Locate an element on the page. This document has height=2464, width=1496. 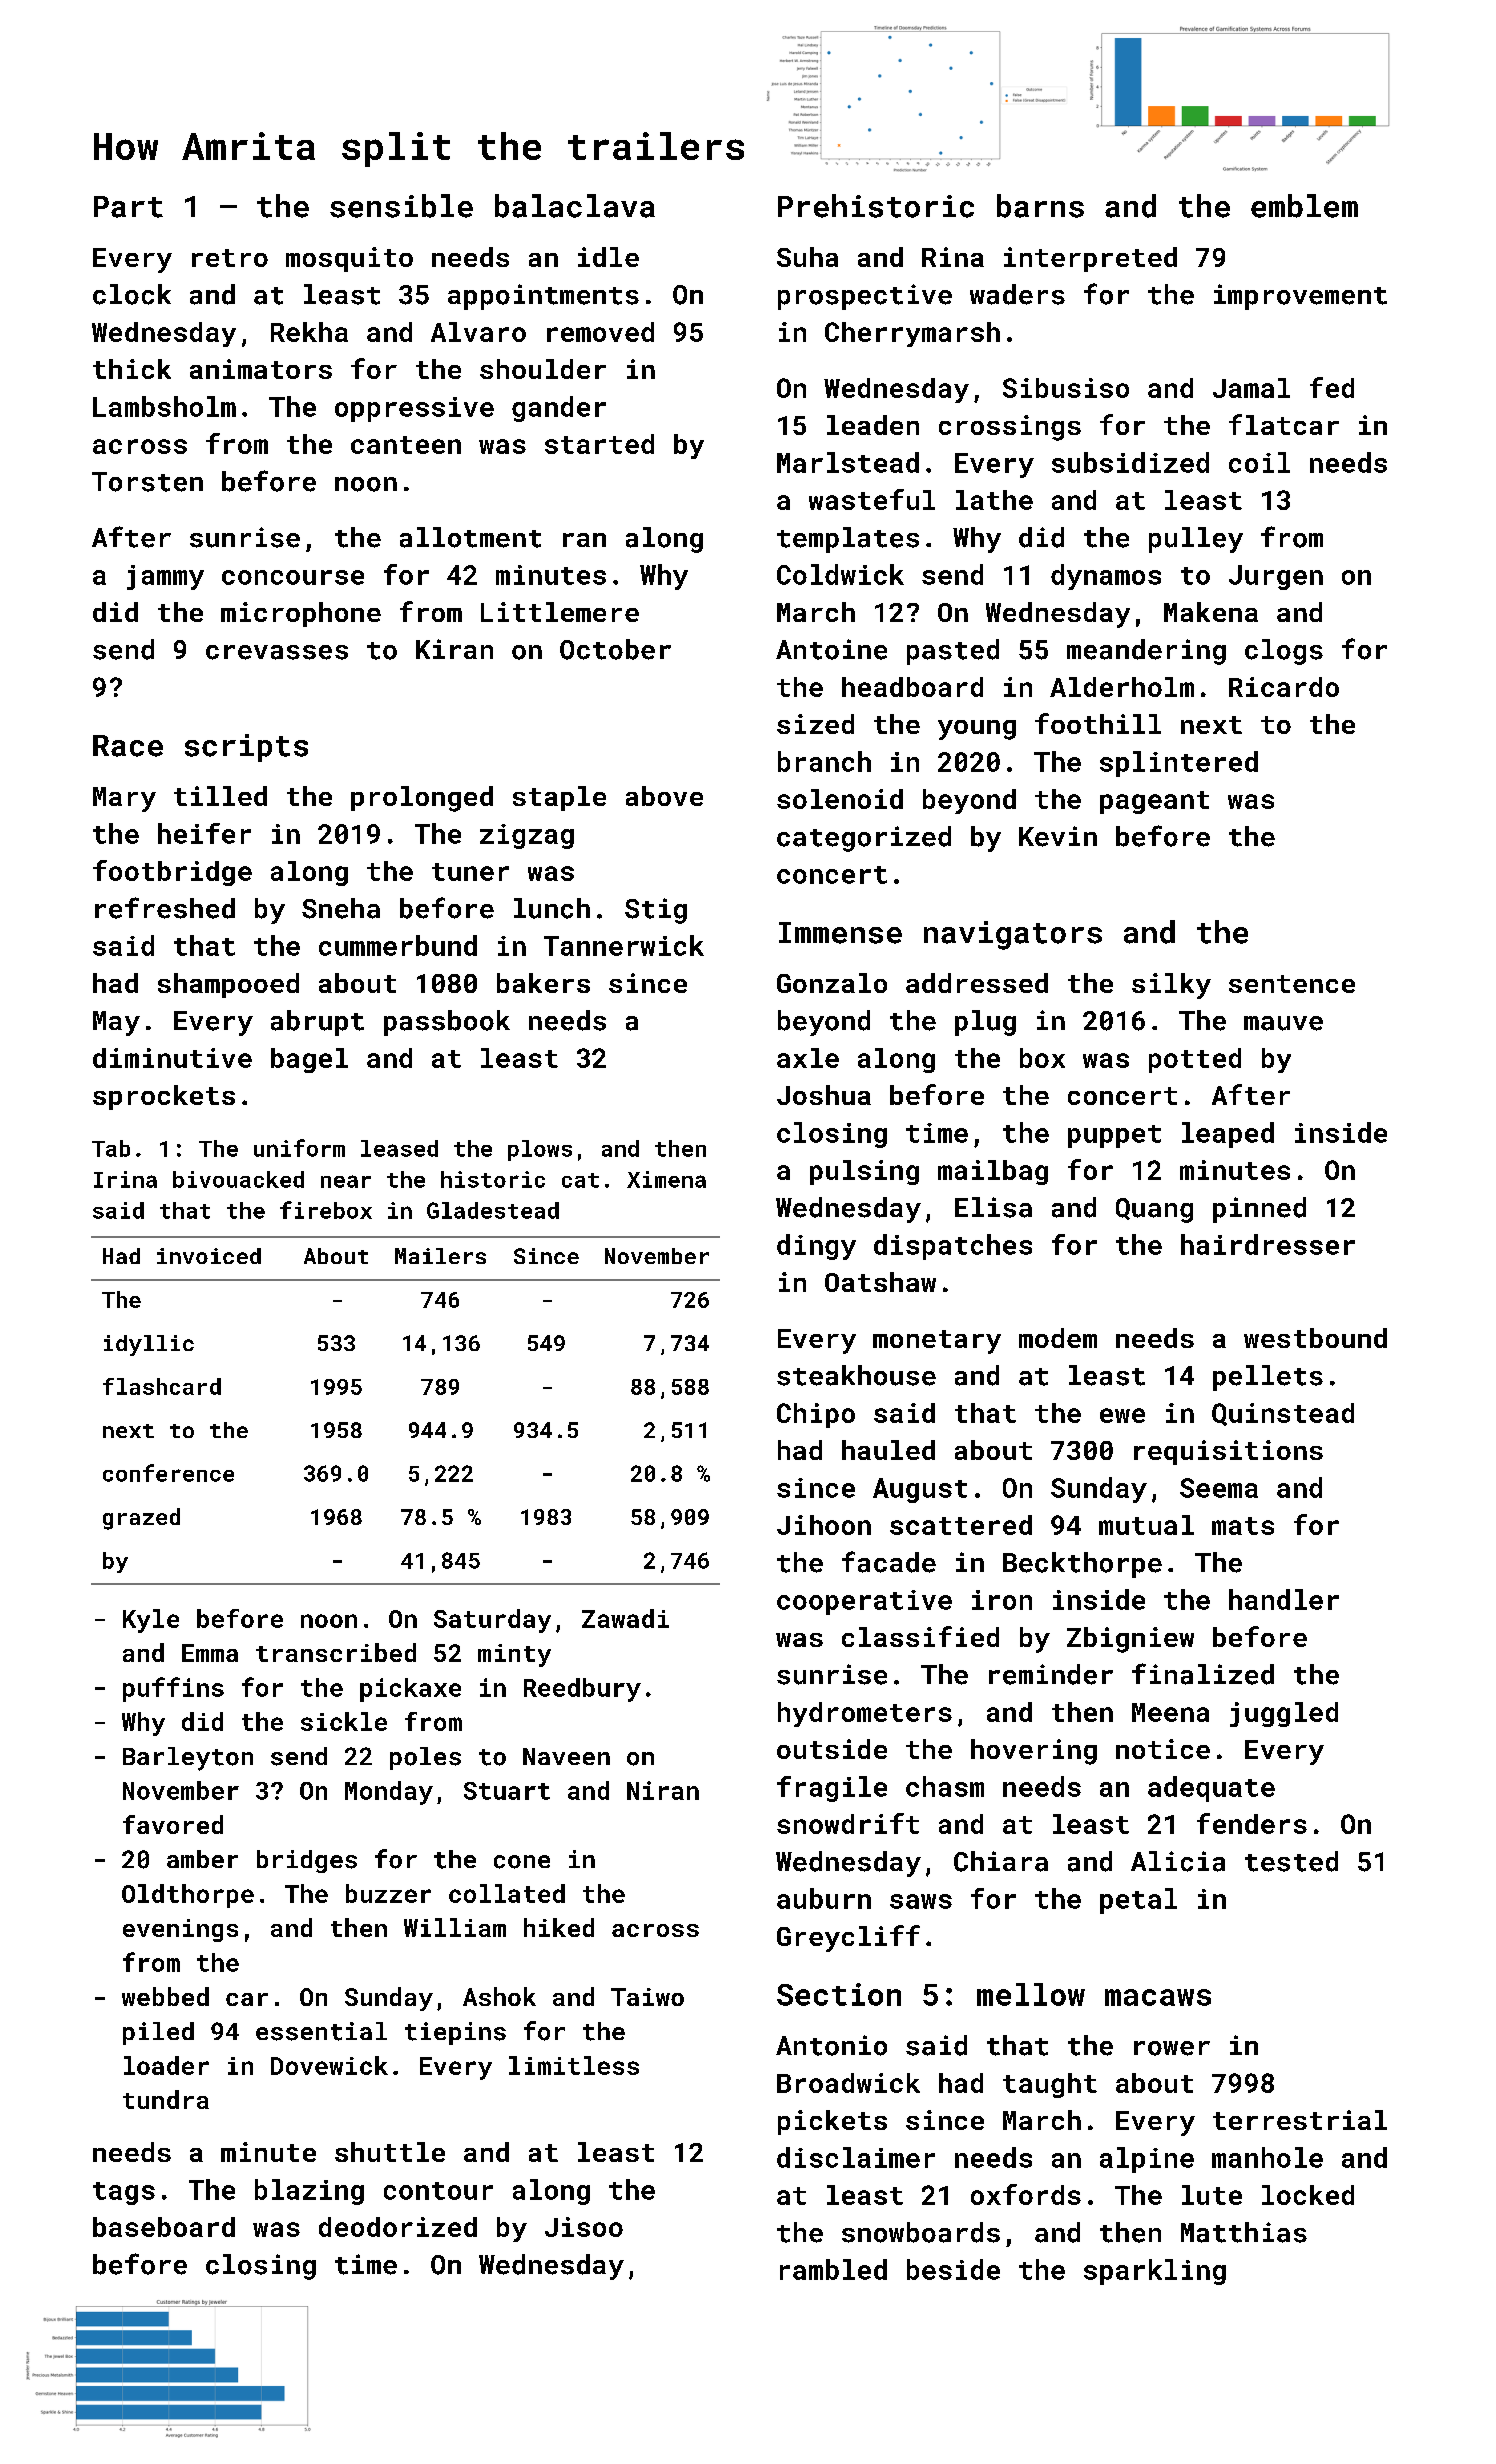
Zbigniew is located at coordinates (1130, 1640).
